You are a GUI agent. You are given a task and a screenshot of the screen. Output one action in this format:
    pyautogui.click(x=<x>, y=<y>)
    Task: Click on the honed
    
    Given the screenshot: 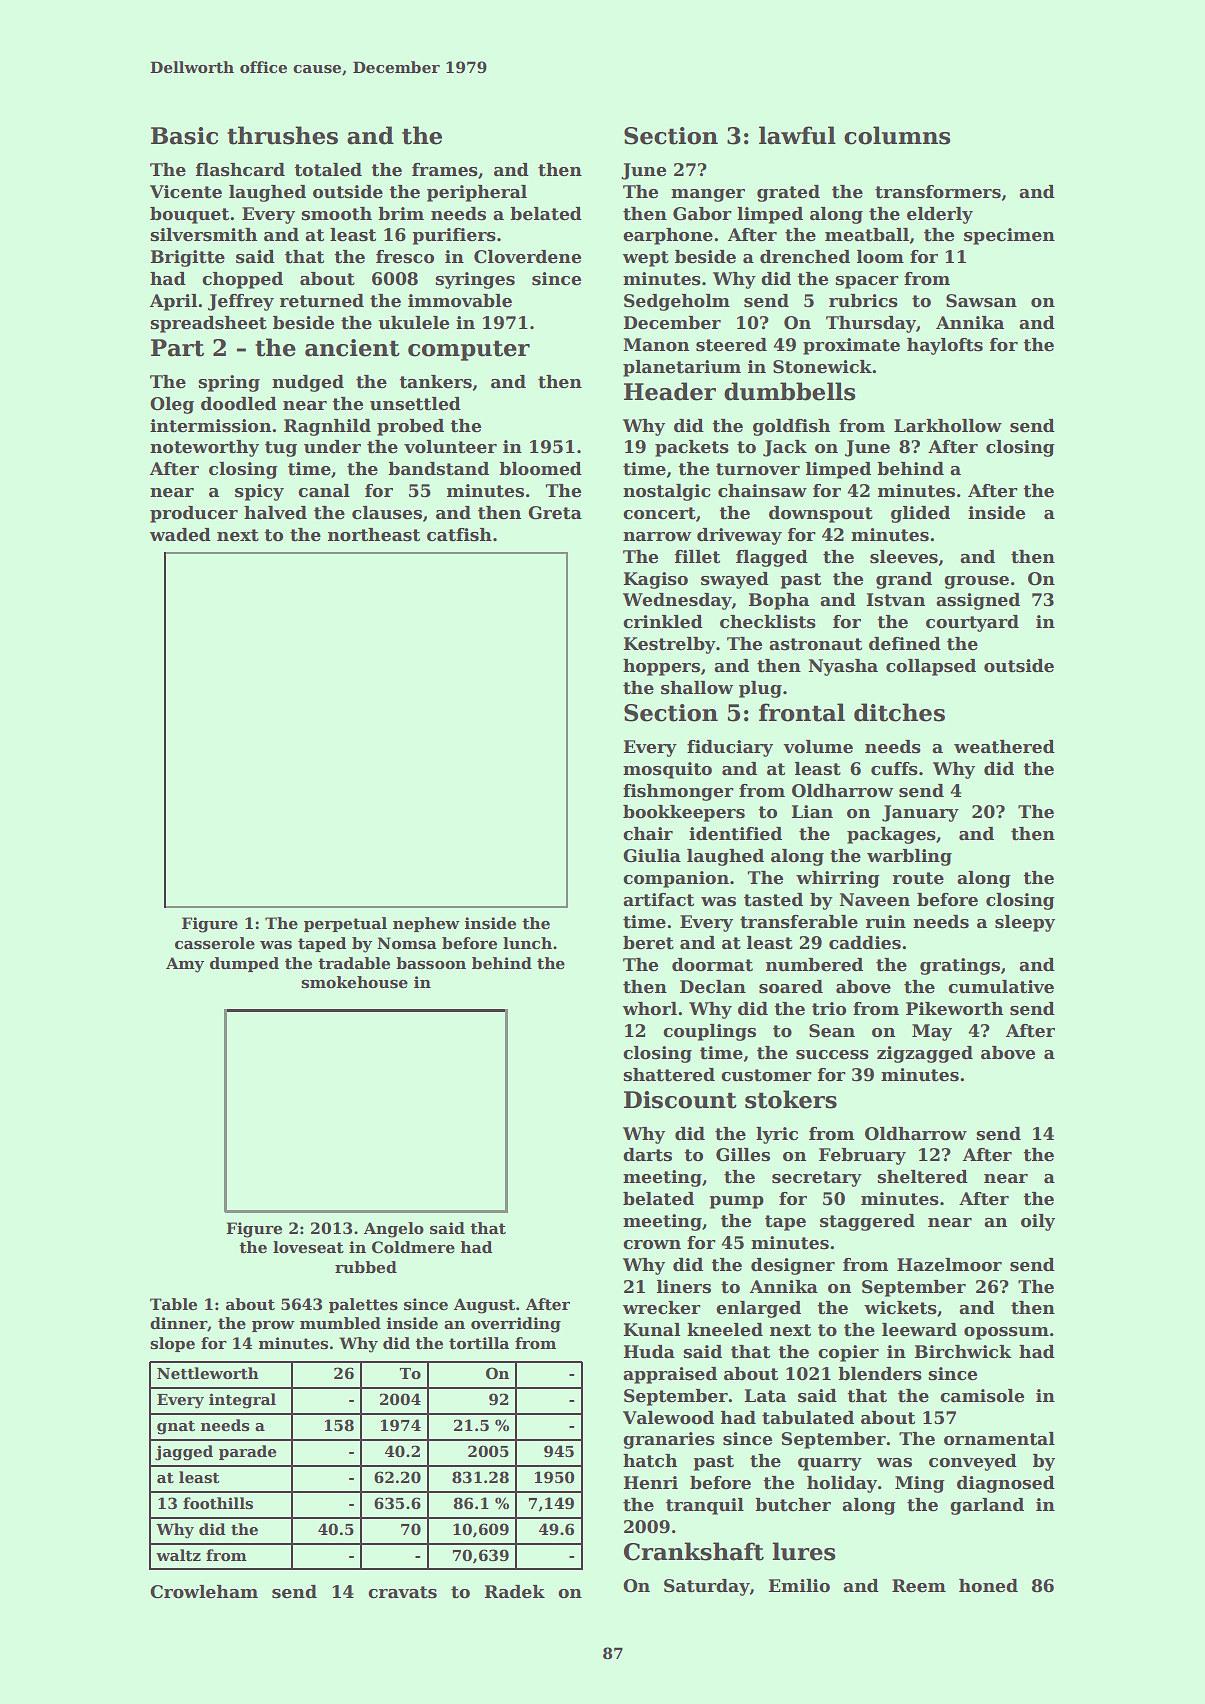 What is the action you would take?
    pyautogui.click(x=988, y=1586)
